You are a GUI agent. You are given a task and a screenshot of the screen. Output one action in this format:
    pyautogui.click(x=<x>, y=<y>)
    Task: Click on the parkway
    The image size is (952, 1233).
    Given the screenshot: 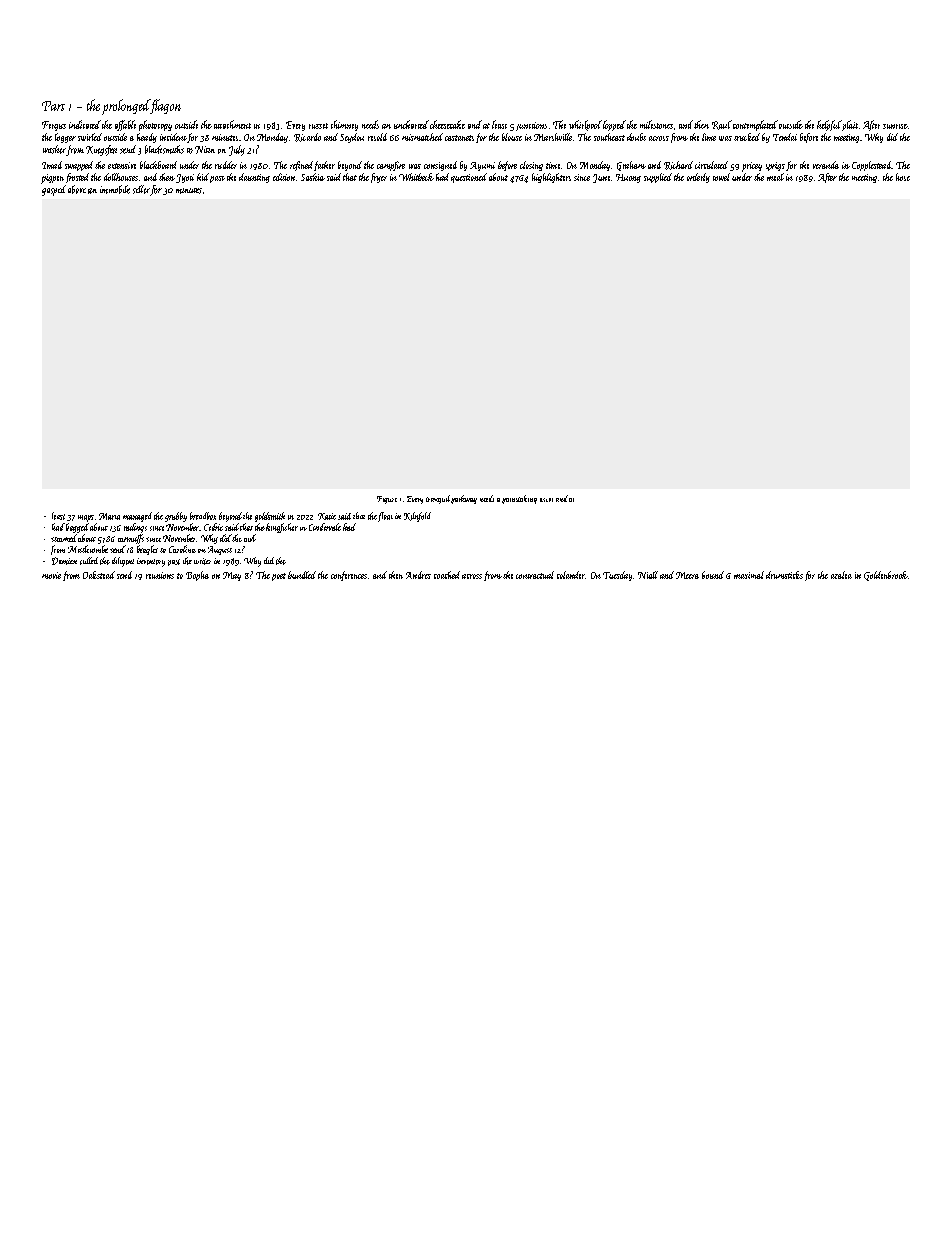 What is the action you would take?
    pyautogui.click(x=464, y=499)
